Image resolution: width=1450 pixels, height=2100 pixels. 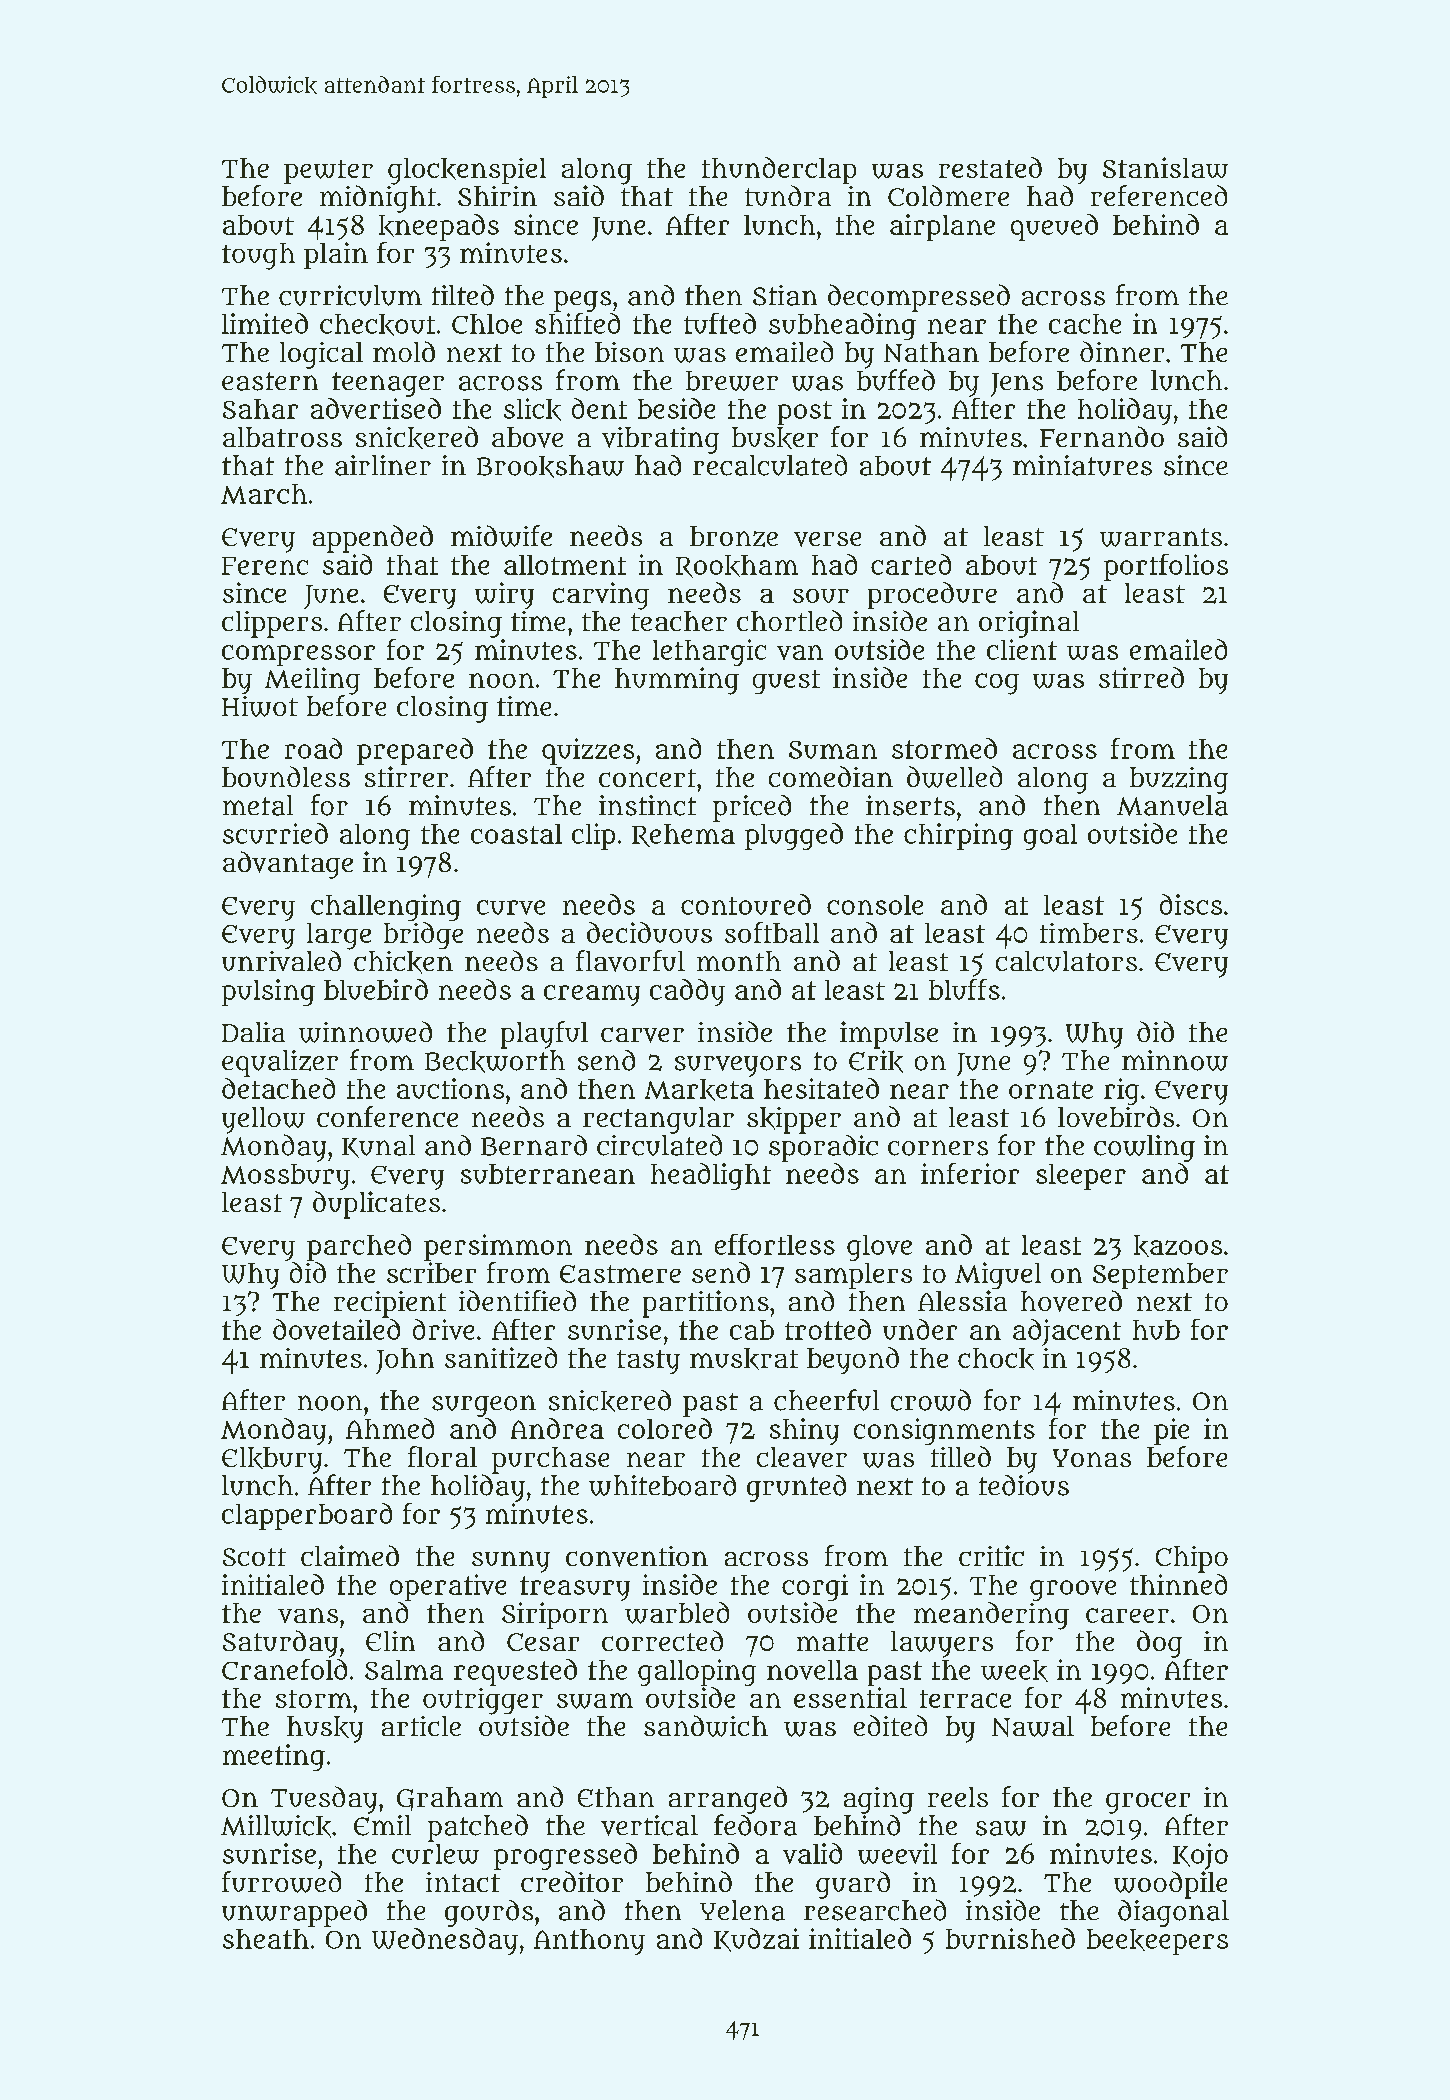 What do you see at coordinates (350, 1555) in the screenshot?
I see `claimed` at bounding box center [350, 1555].
